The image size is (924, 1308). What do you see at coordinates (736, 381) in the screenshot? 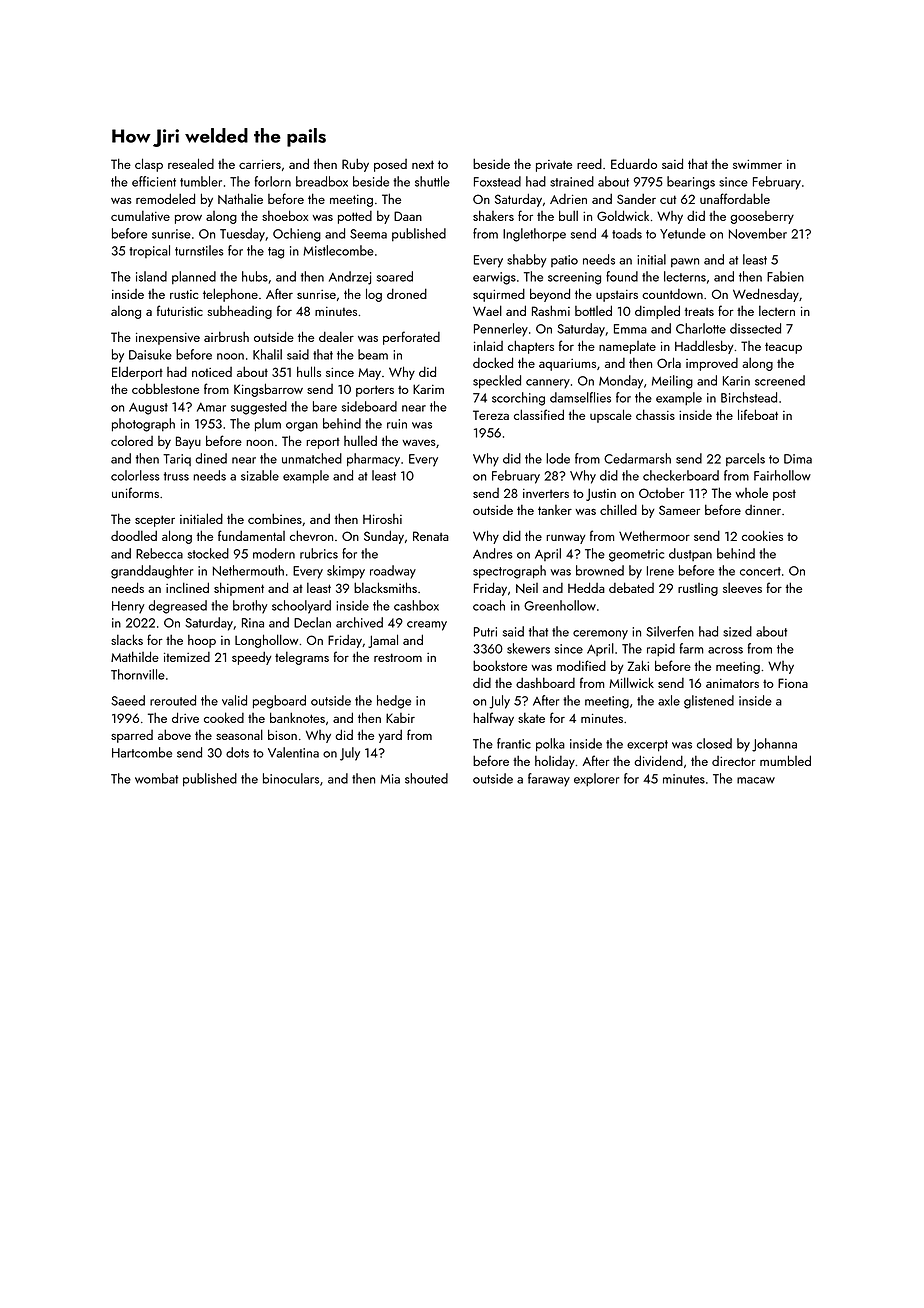
I see `Karin` at bounding box center [736, 381].
